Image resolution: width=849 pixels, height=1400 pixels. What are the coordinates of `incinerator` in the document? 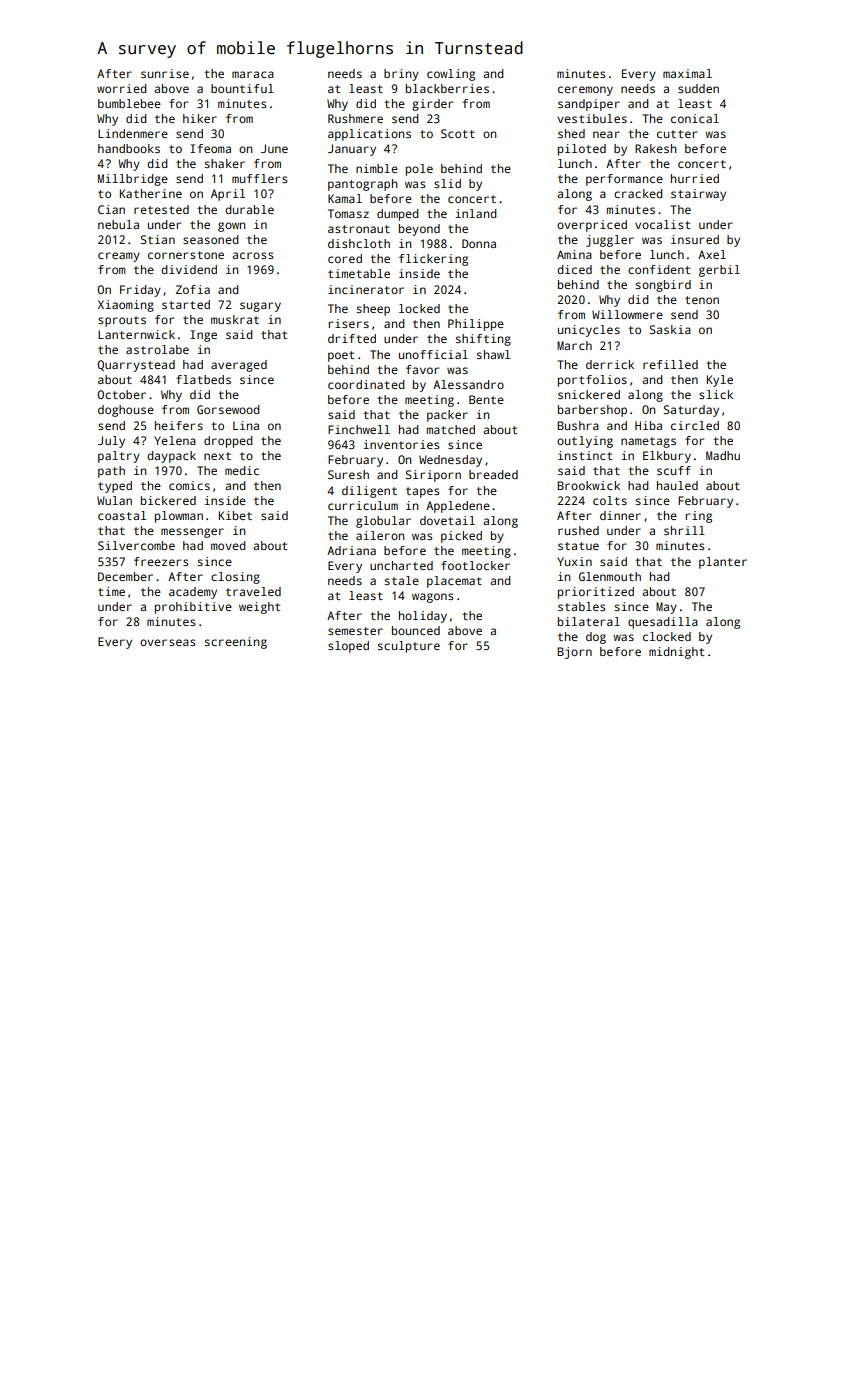 It's located at (366, 289).
